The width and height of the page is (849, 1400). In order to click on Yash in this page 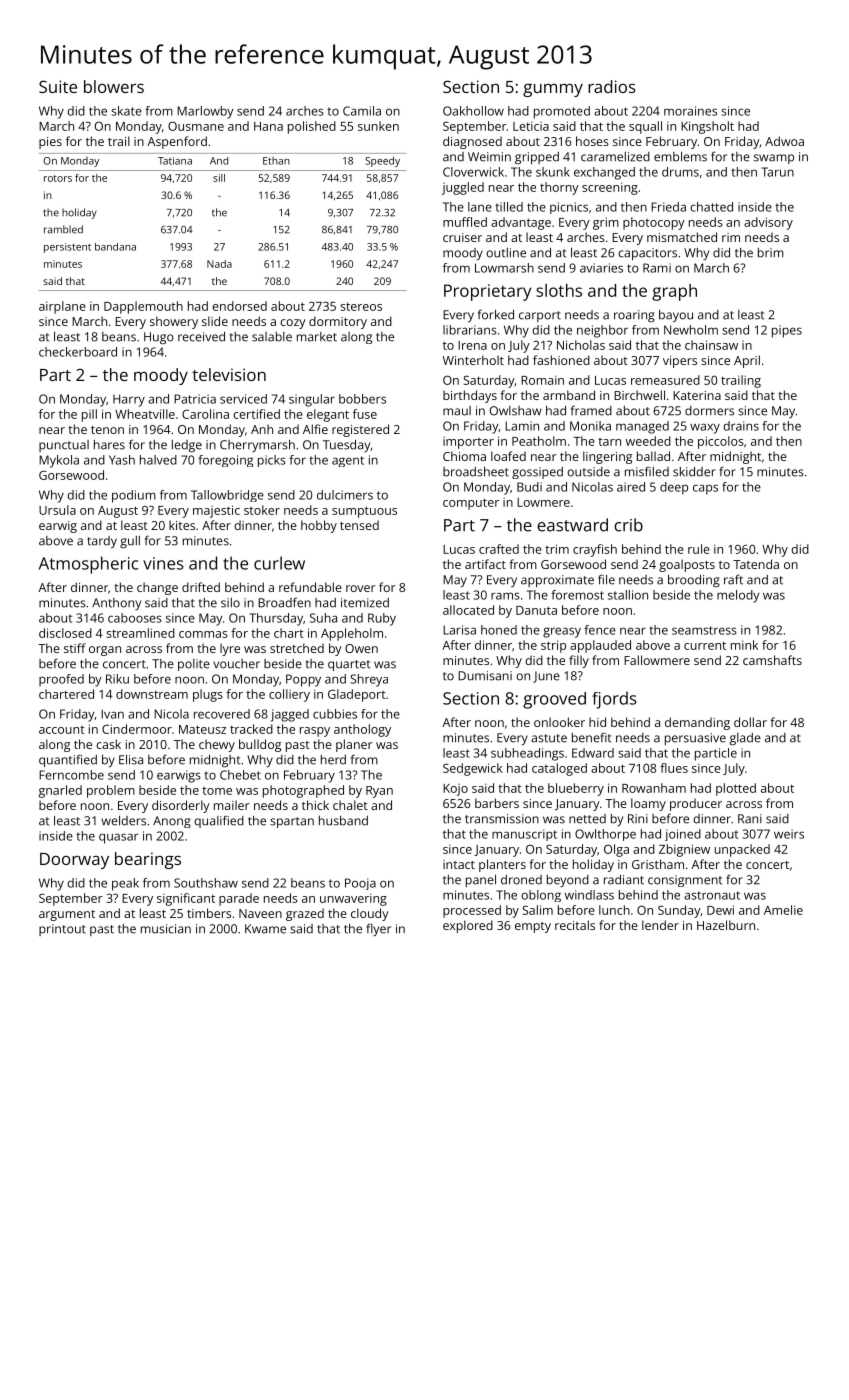, I will do `click(122, 460)`.
